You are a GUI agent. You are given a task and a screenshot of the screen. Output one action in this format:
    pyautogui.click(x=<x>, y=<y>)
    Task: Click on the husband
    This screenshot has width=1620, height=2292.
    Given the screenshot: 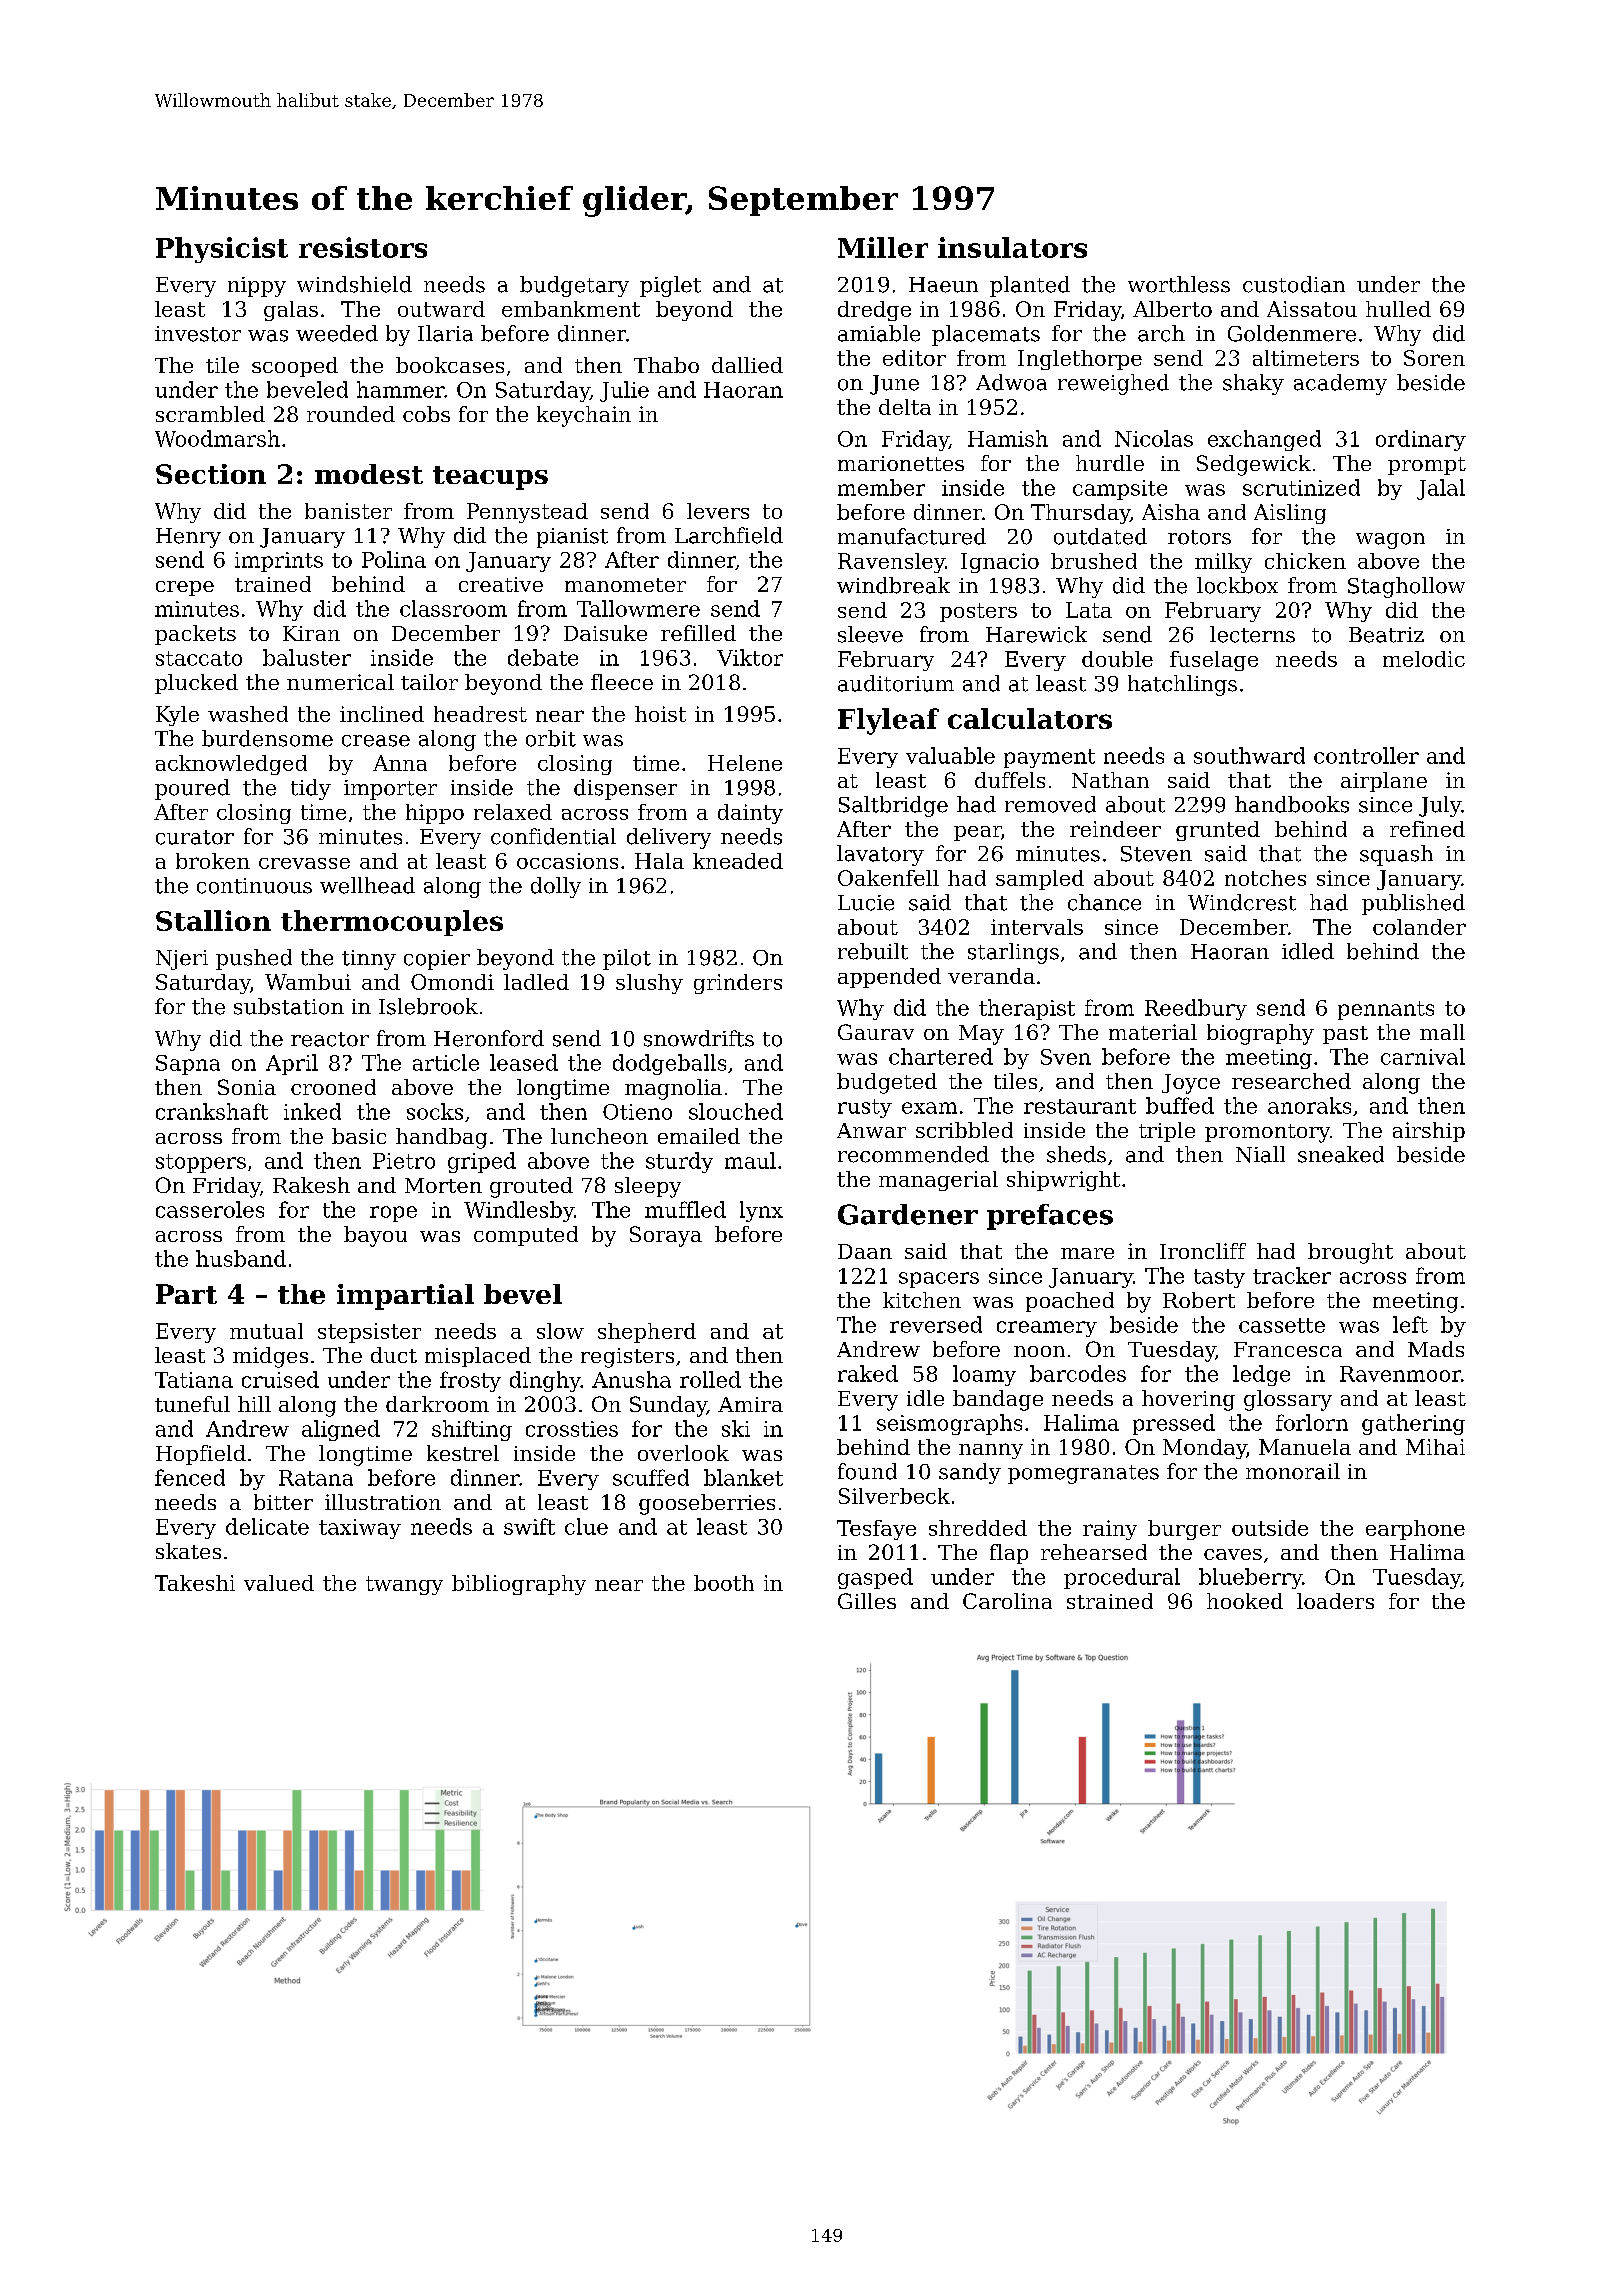 What is the action you would take?
    pyautogui.click(x=241, y=1258)
